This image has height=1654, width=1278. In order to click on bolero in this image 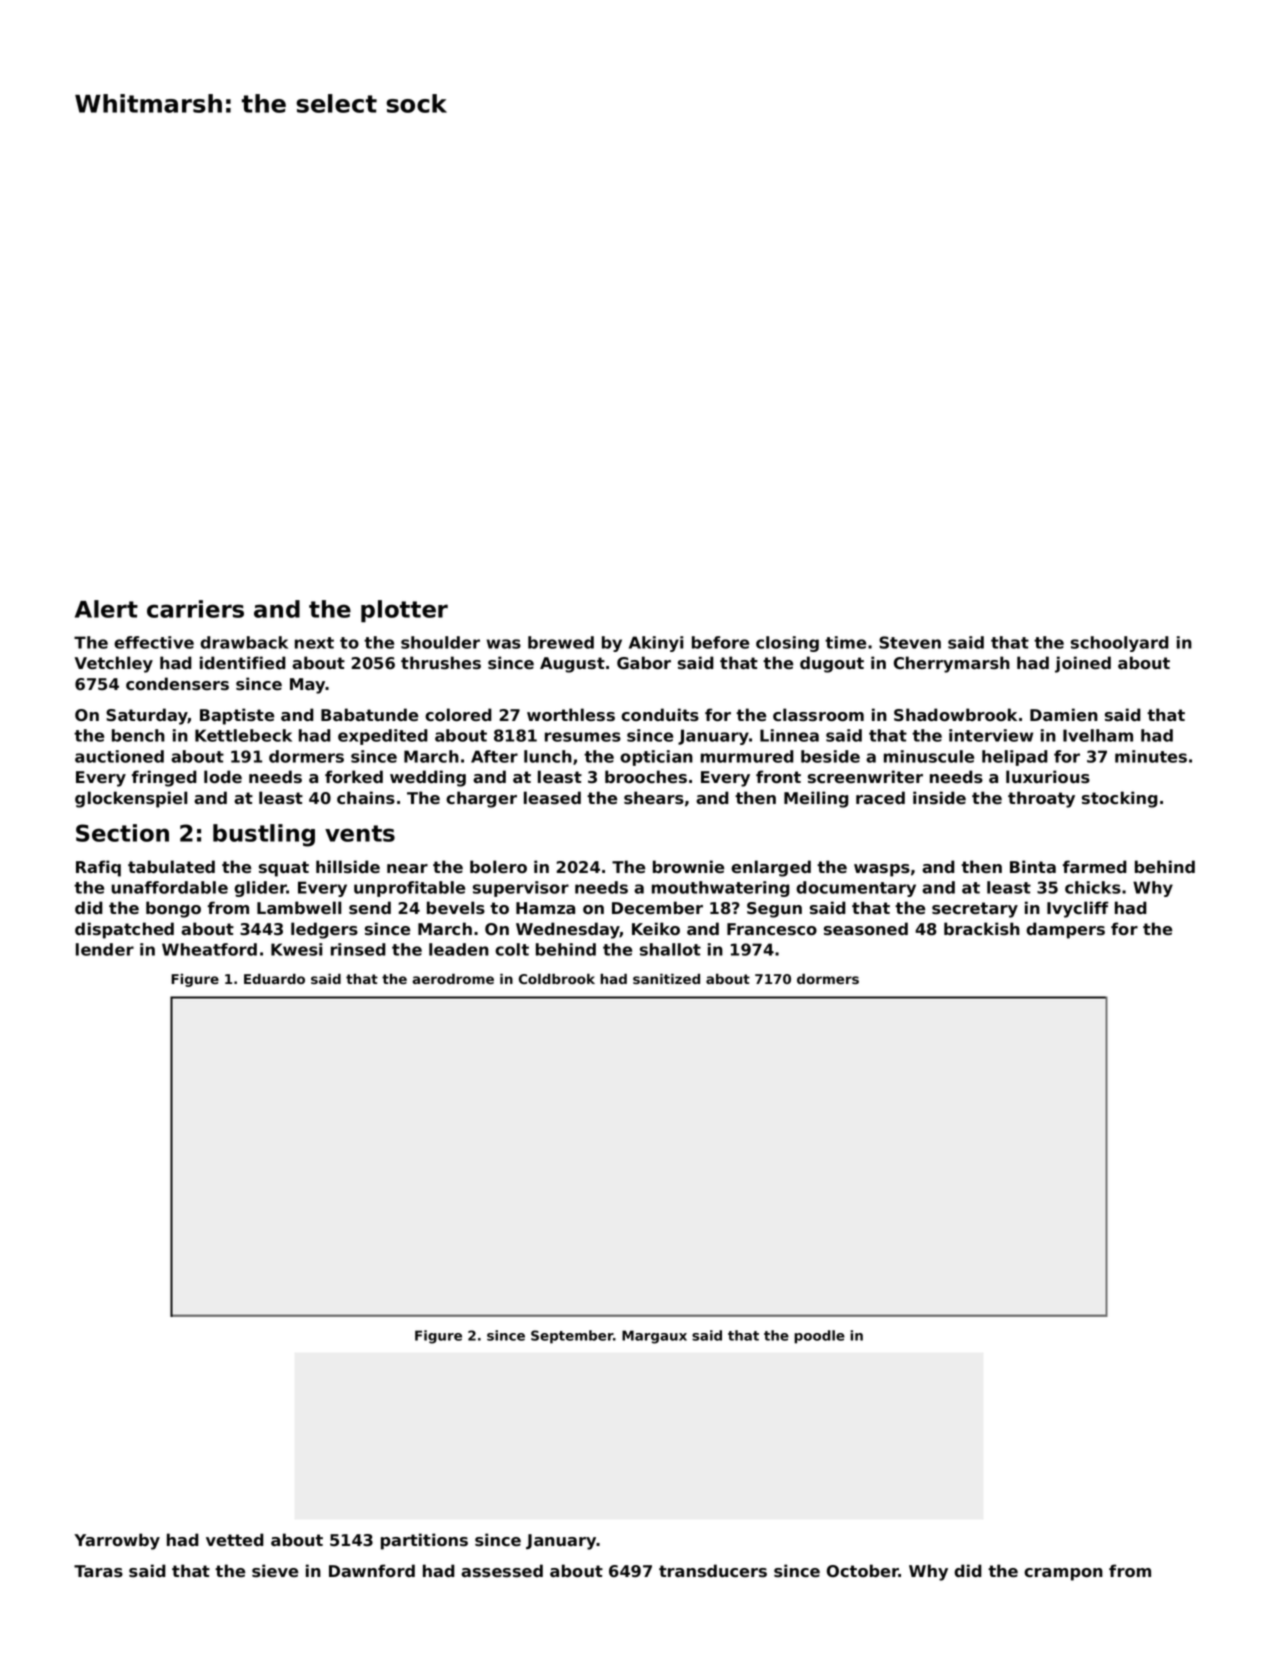, I will do `click(498, 866)`.
